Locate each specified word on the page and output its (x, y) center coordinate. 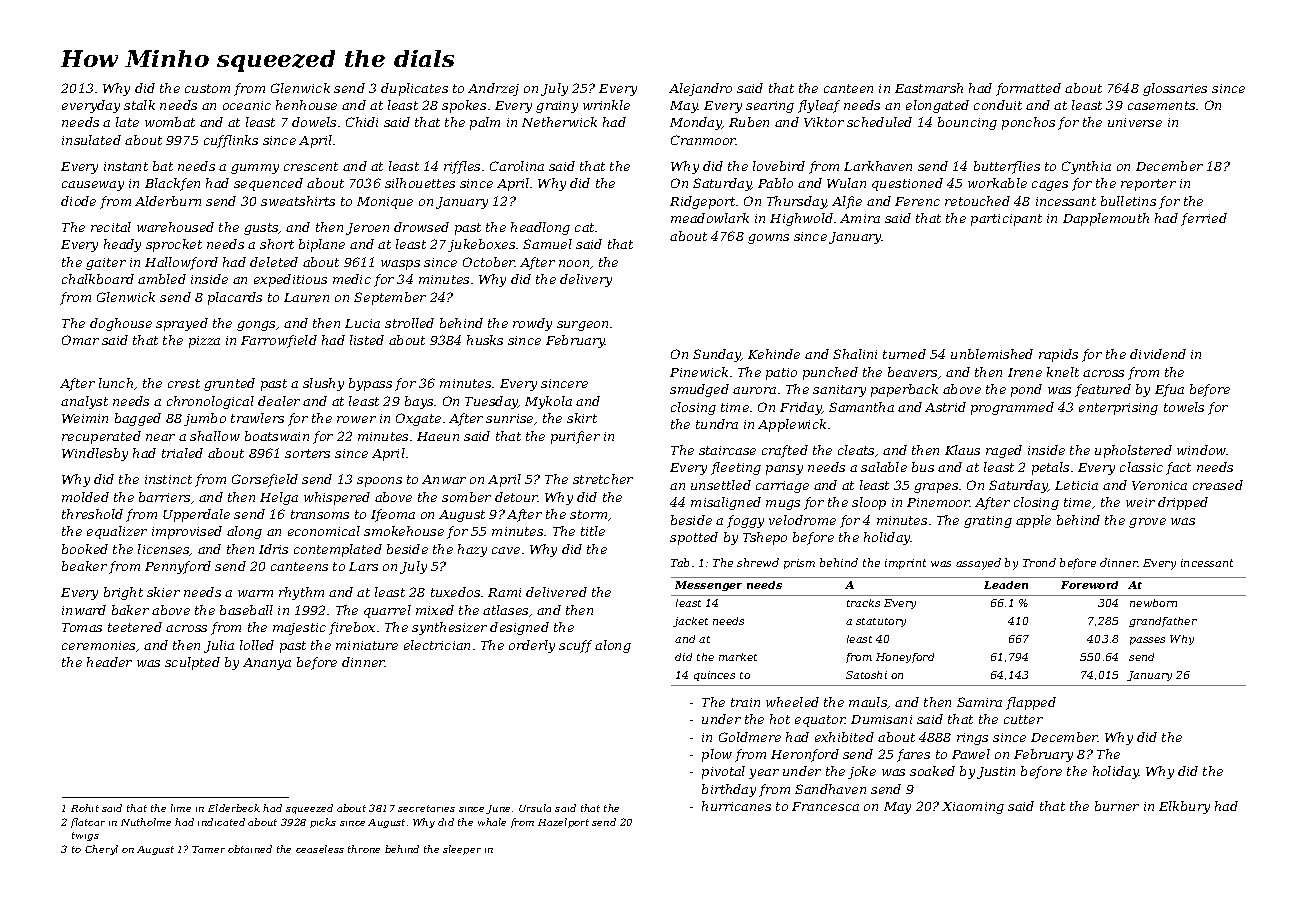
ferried (1204, 219)
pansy (784, 470)
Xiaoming (973, 808)
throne (364, 849)
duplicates (414, 89)
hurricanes (736, 806)
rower (356, 419)
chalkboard (98, 279)
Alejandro (700, 89)
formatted (1028, 89)
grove (1147, 523)
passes (1147, 641)
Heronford (805, 755)
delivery (586, 280)
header (109, 662)
